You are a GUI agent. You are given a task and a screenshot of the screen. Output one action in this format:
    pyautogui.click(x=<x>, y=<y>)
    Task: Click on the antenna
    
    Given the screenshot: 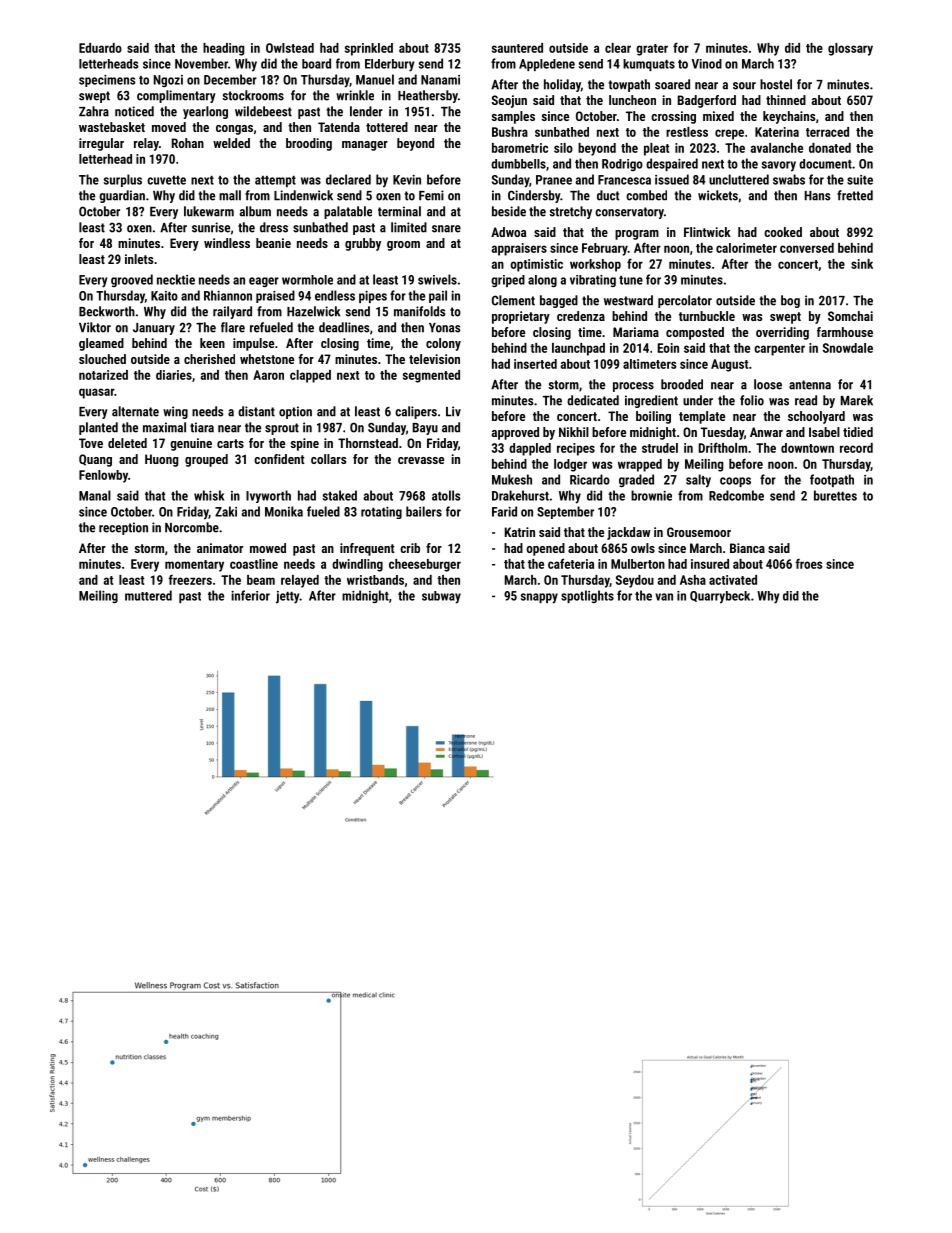 What is the action you would take?
    pyautogui.click(x=810, y=385)
